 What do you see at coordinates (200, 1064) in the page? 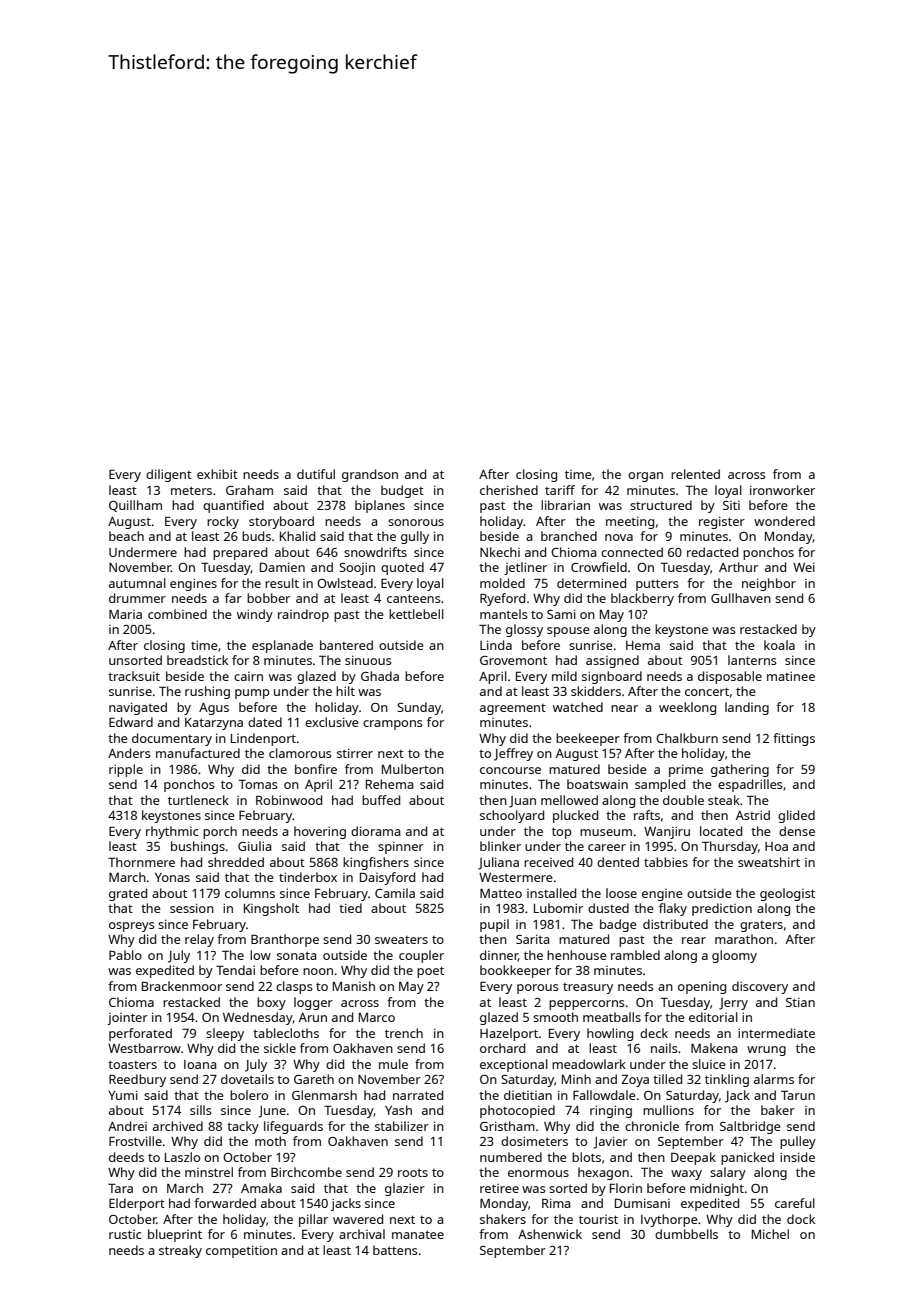
I see `Ioana` at bounding box center [200, 1064].
